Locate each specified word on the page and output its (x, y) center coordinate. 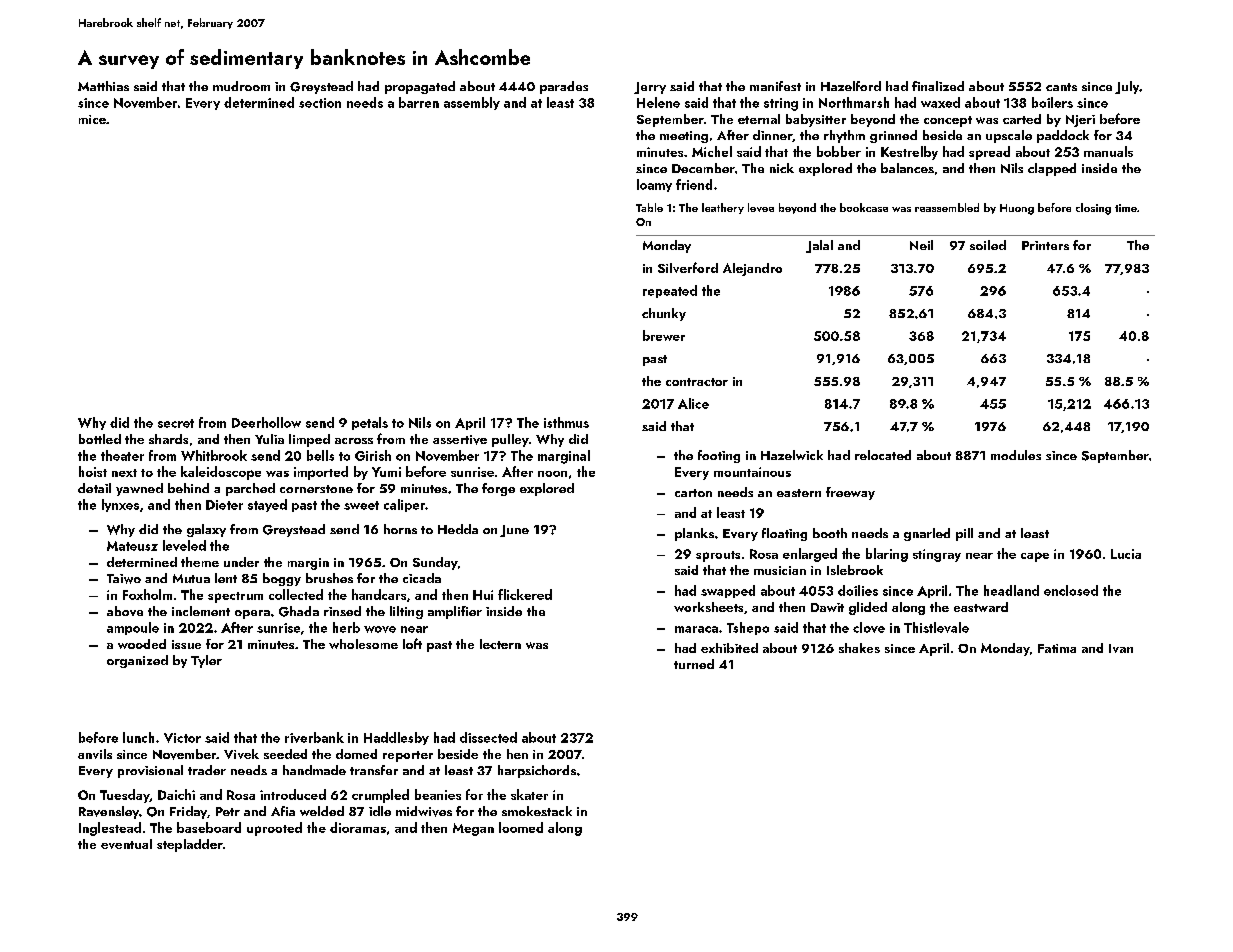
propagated (420, 87)
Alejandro (752, 269)
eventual (126, 844)
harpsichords (537, 771)
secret (176, 423)
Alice (693, 403)
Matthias (103, 86)
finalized (938, 86)
